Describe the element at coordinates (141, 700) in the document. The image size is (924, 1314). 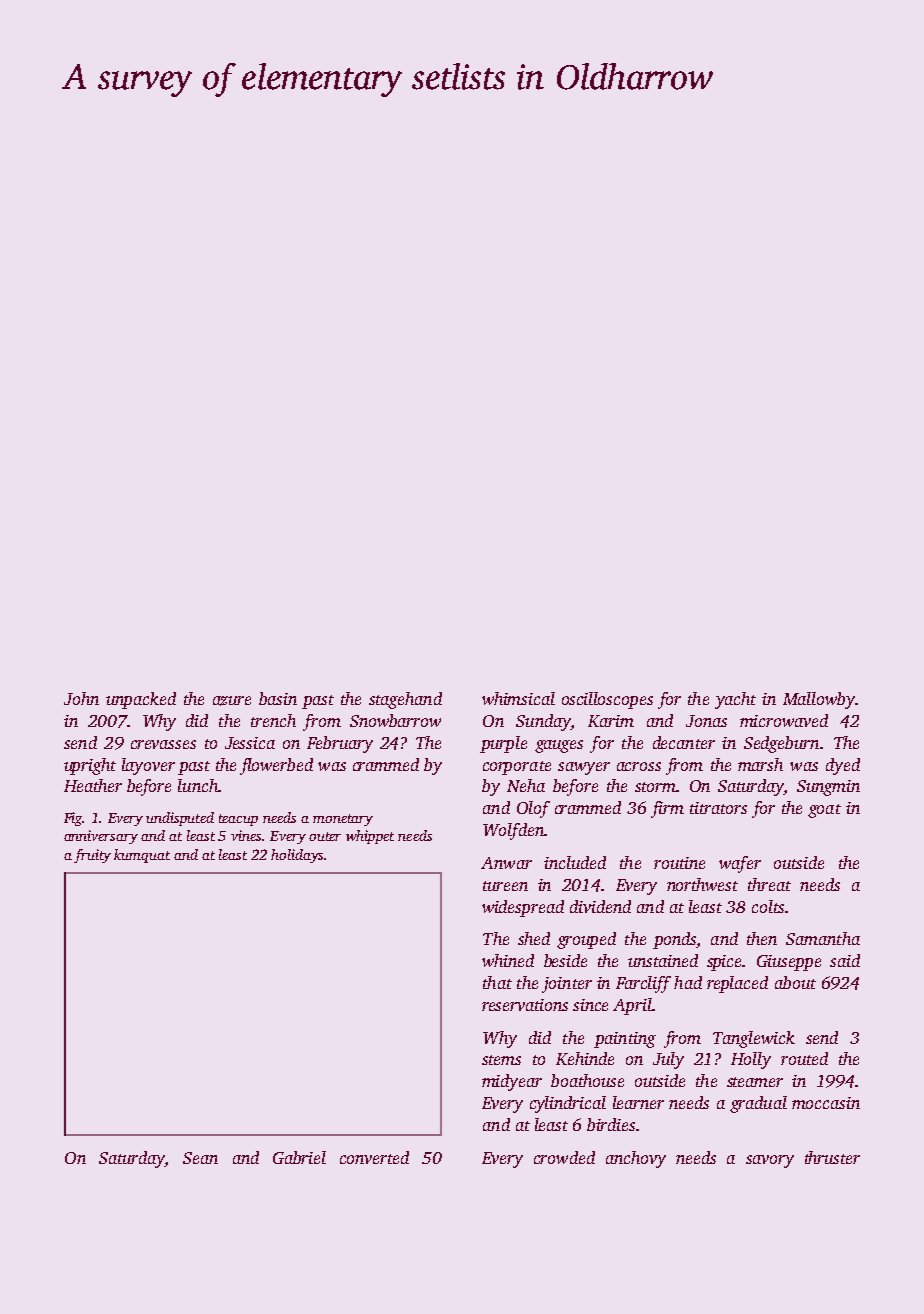
I see `unpacked` at that location.
